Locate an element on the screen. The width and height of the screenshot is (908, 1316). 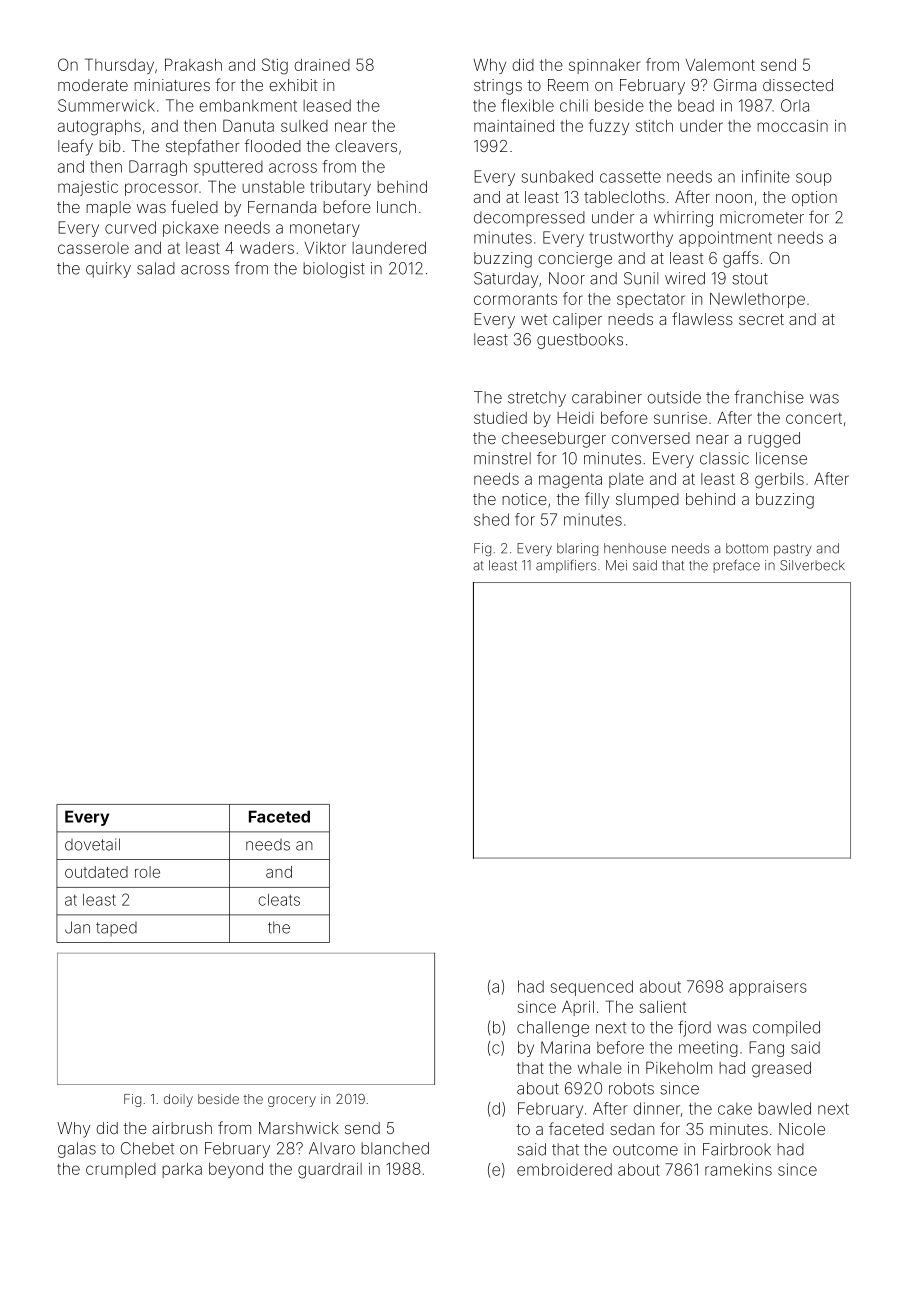
outside is located at coordinates (674, 397).
